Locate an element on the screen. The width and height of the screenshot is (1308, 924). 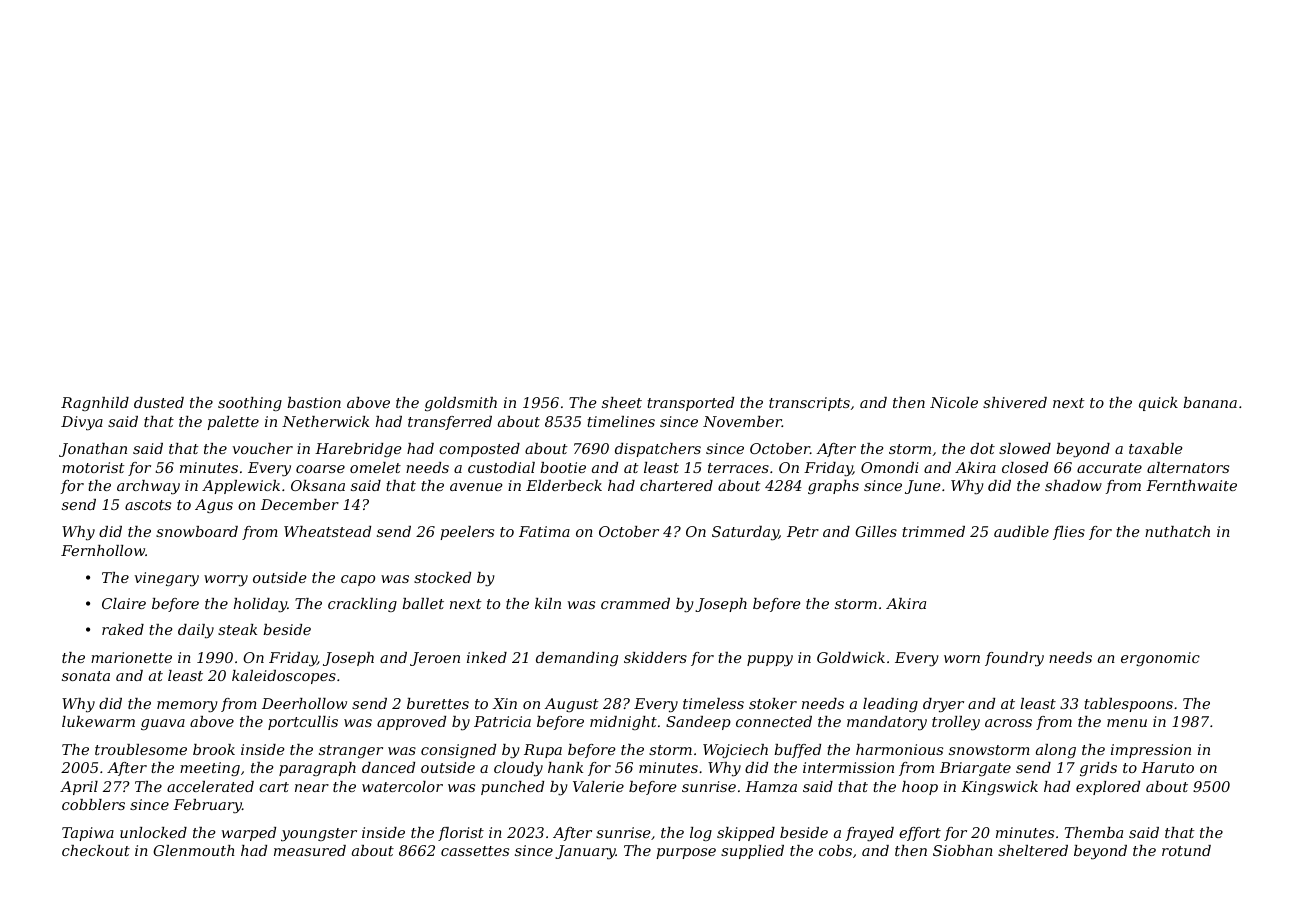
transcripts is located at coordinates (809, 404).
